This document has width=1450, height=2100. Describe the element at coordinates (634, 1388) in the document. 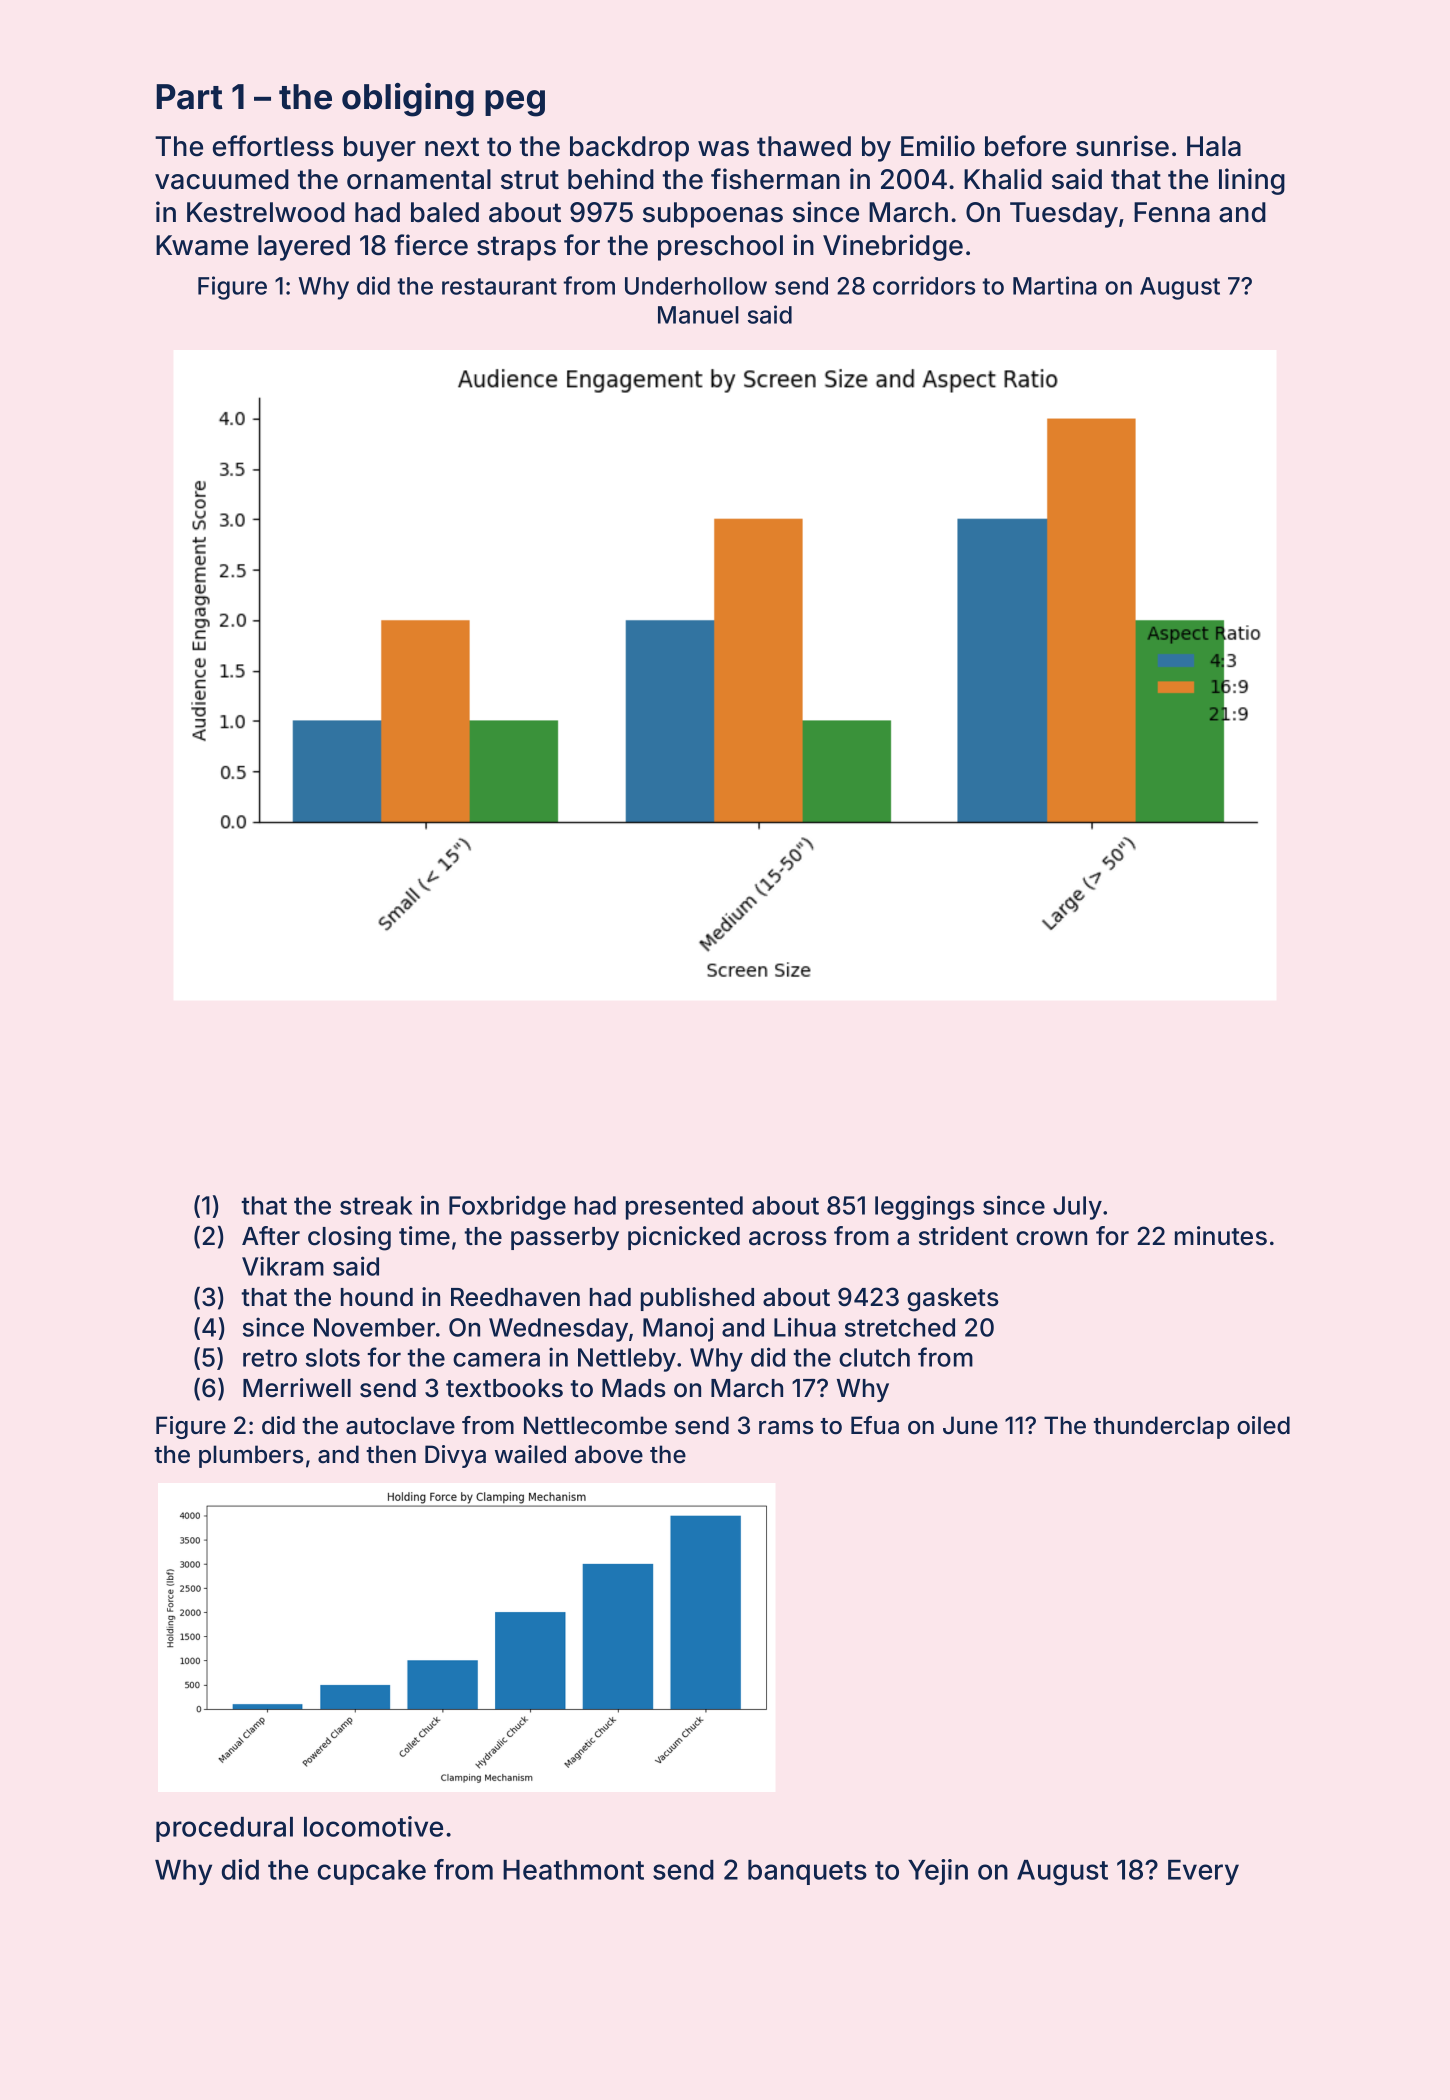

I see `Mads` at that location.
